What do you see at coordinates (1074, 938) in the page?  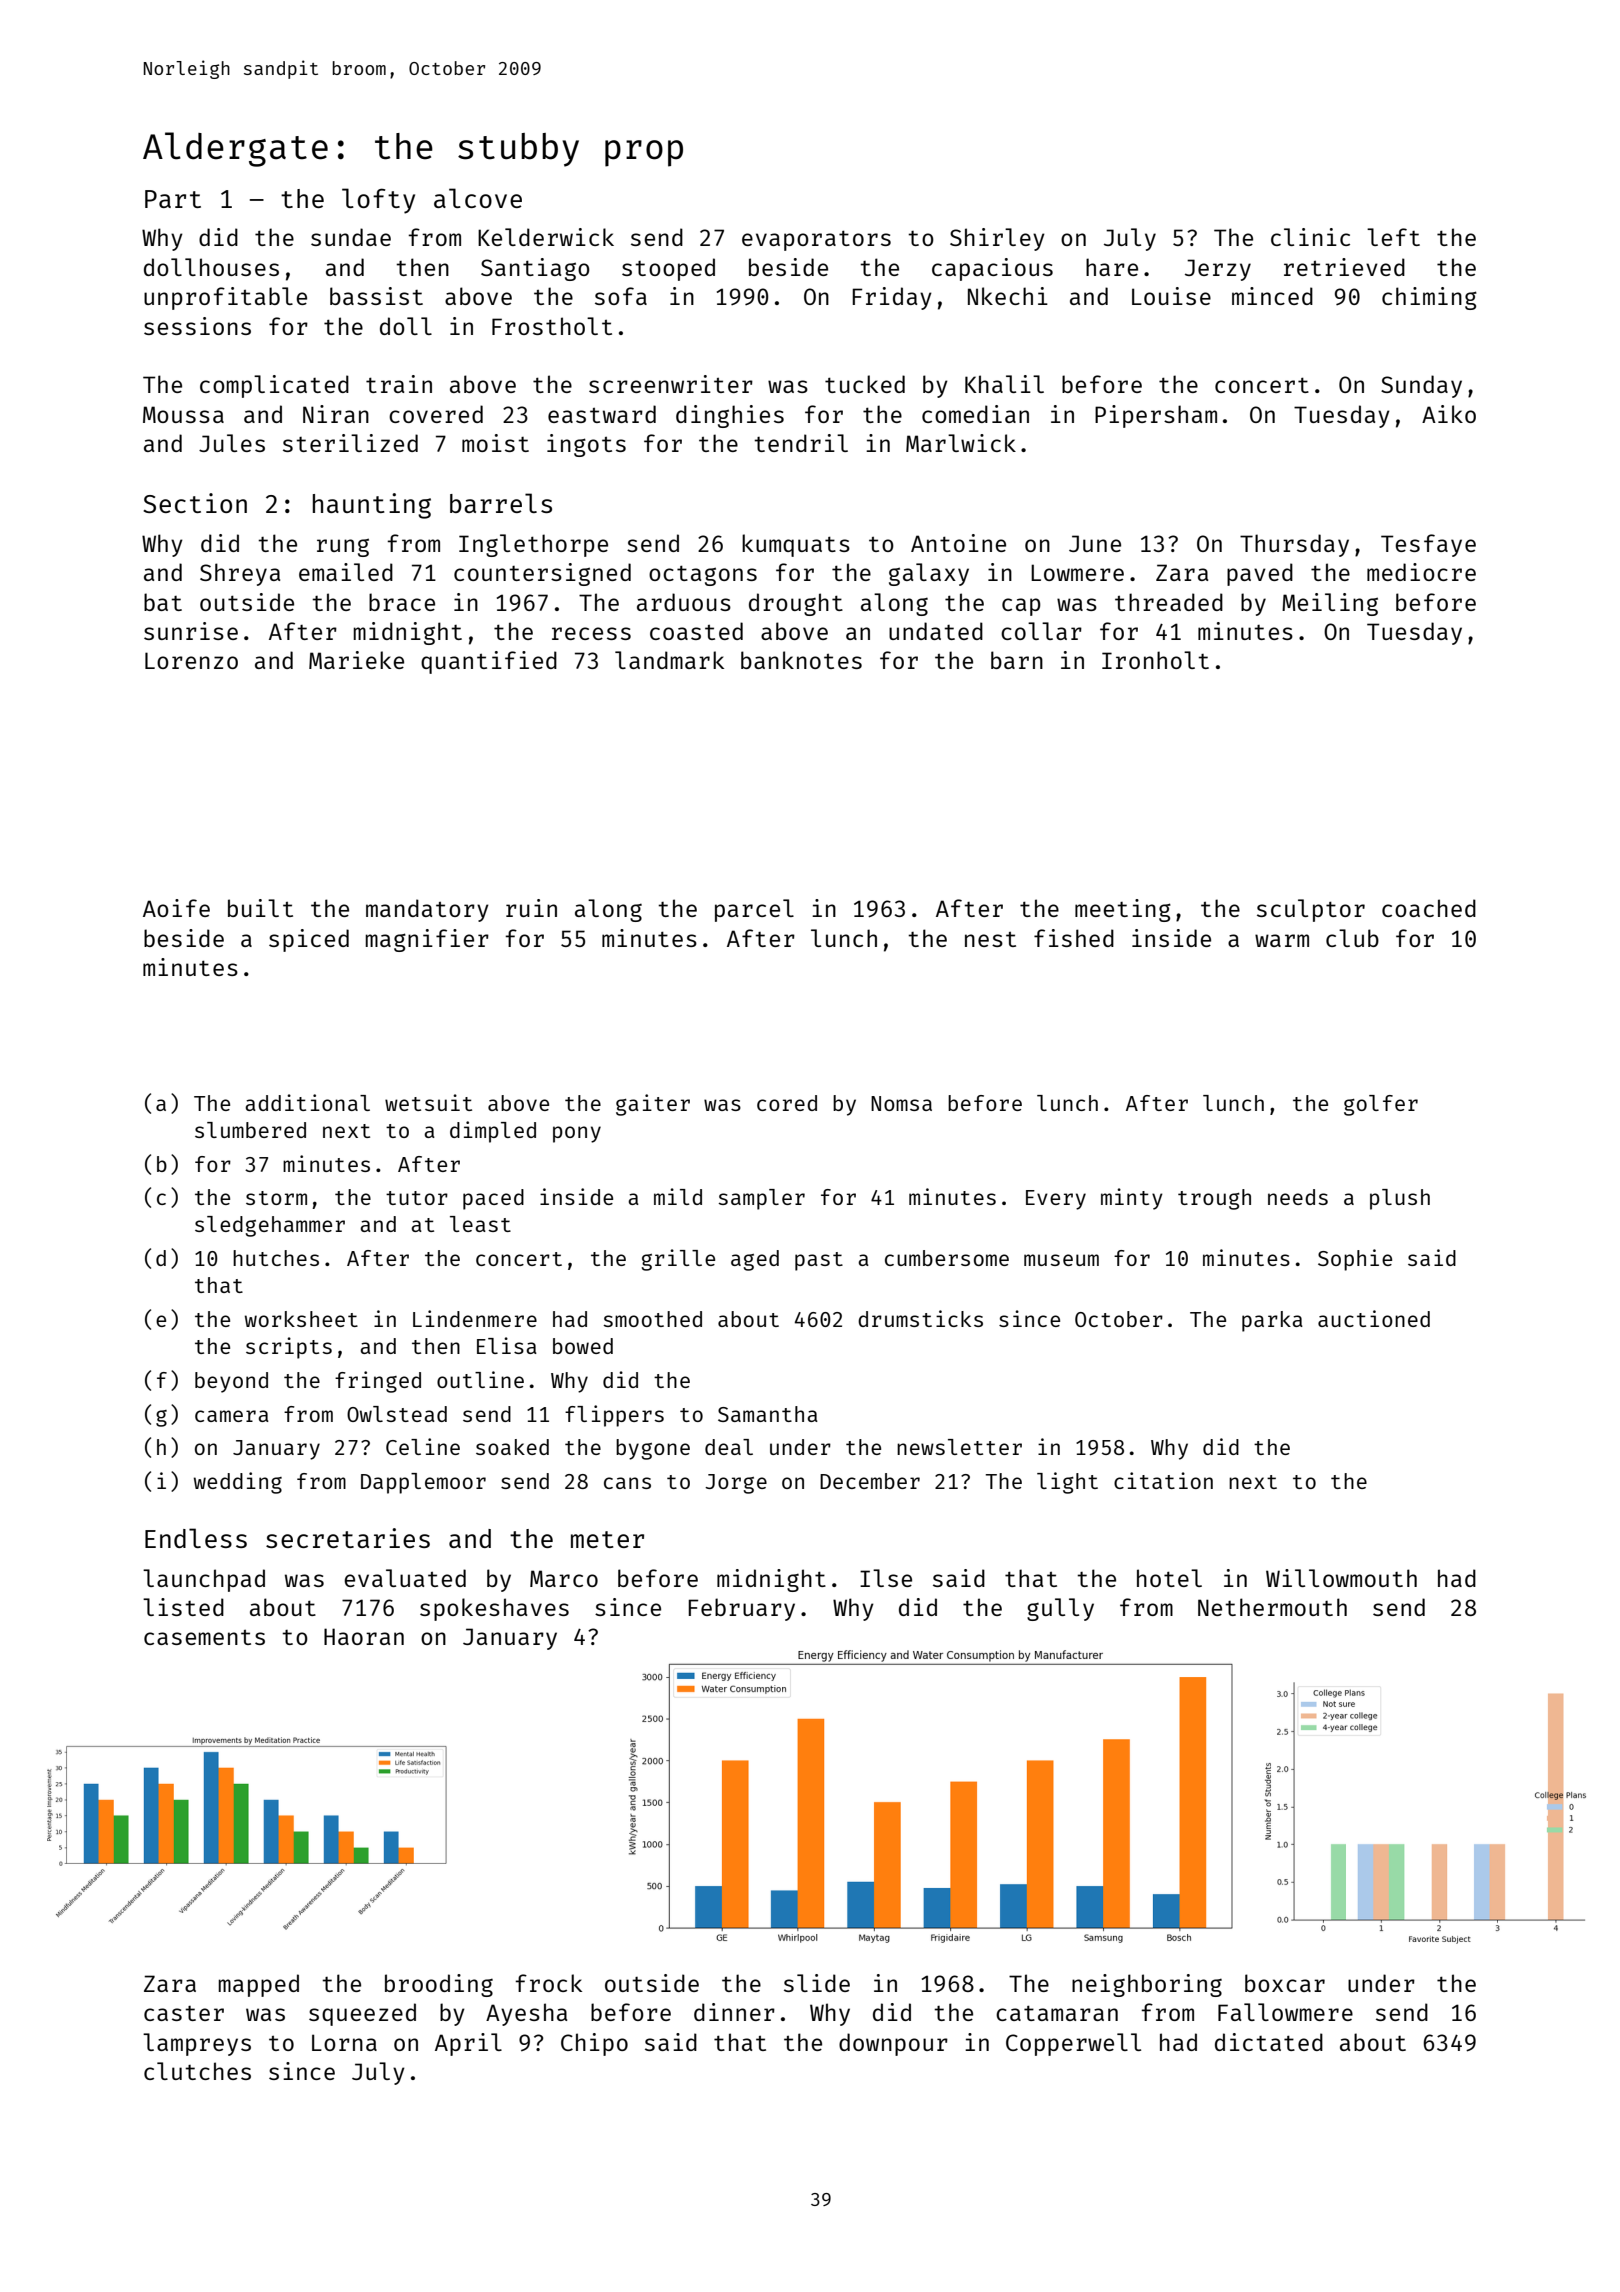 I see `fished` at bounding box center [1074, 938].
